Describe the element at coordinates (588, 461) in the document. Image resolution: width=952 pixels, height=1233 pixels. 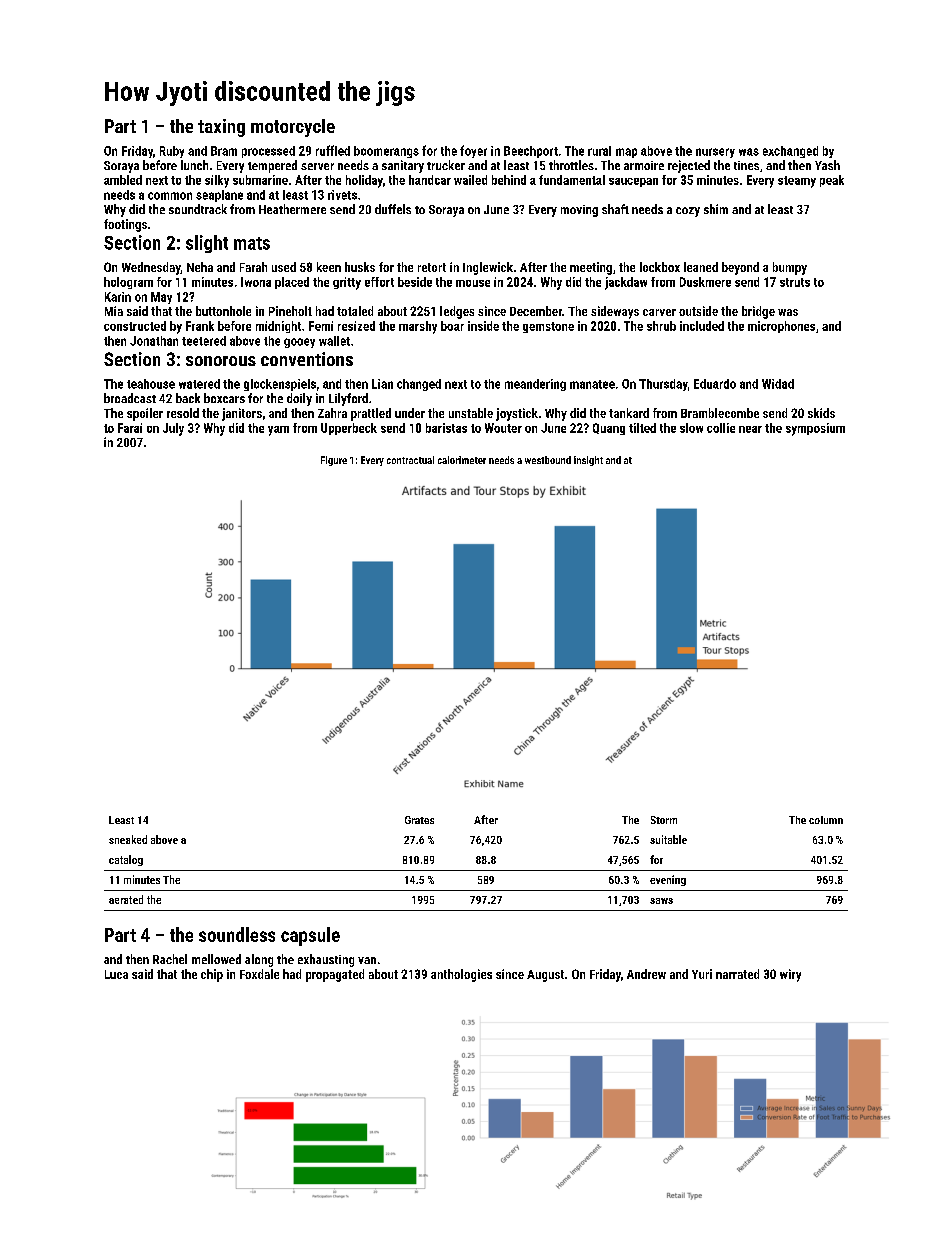
I see `insight` at that location.
